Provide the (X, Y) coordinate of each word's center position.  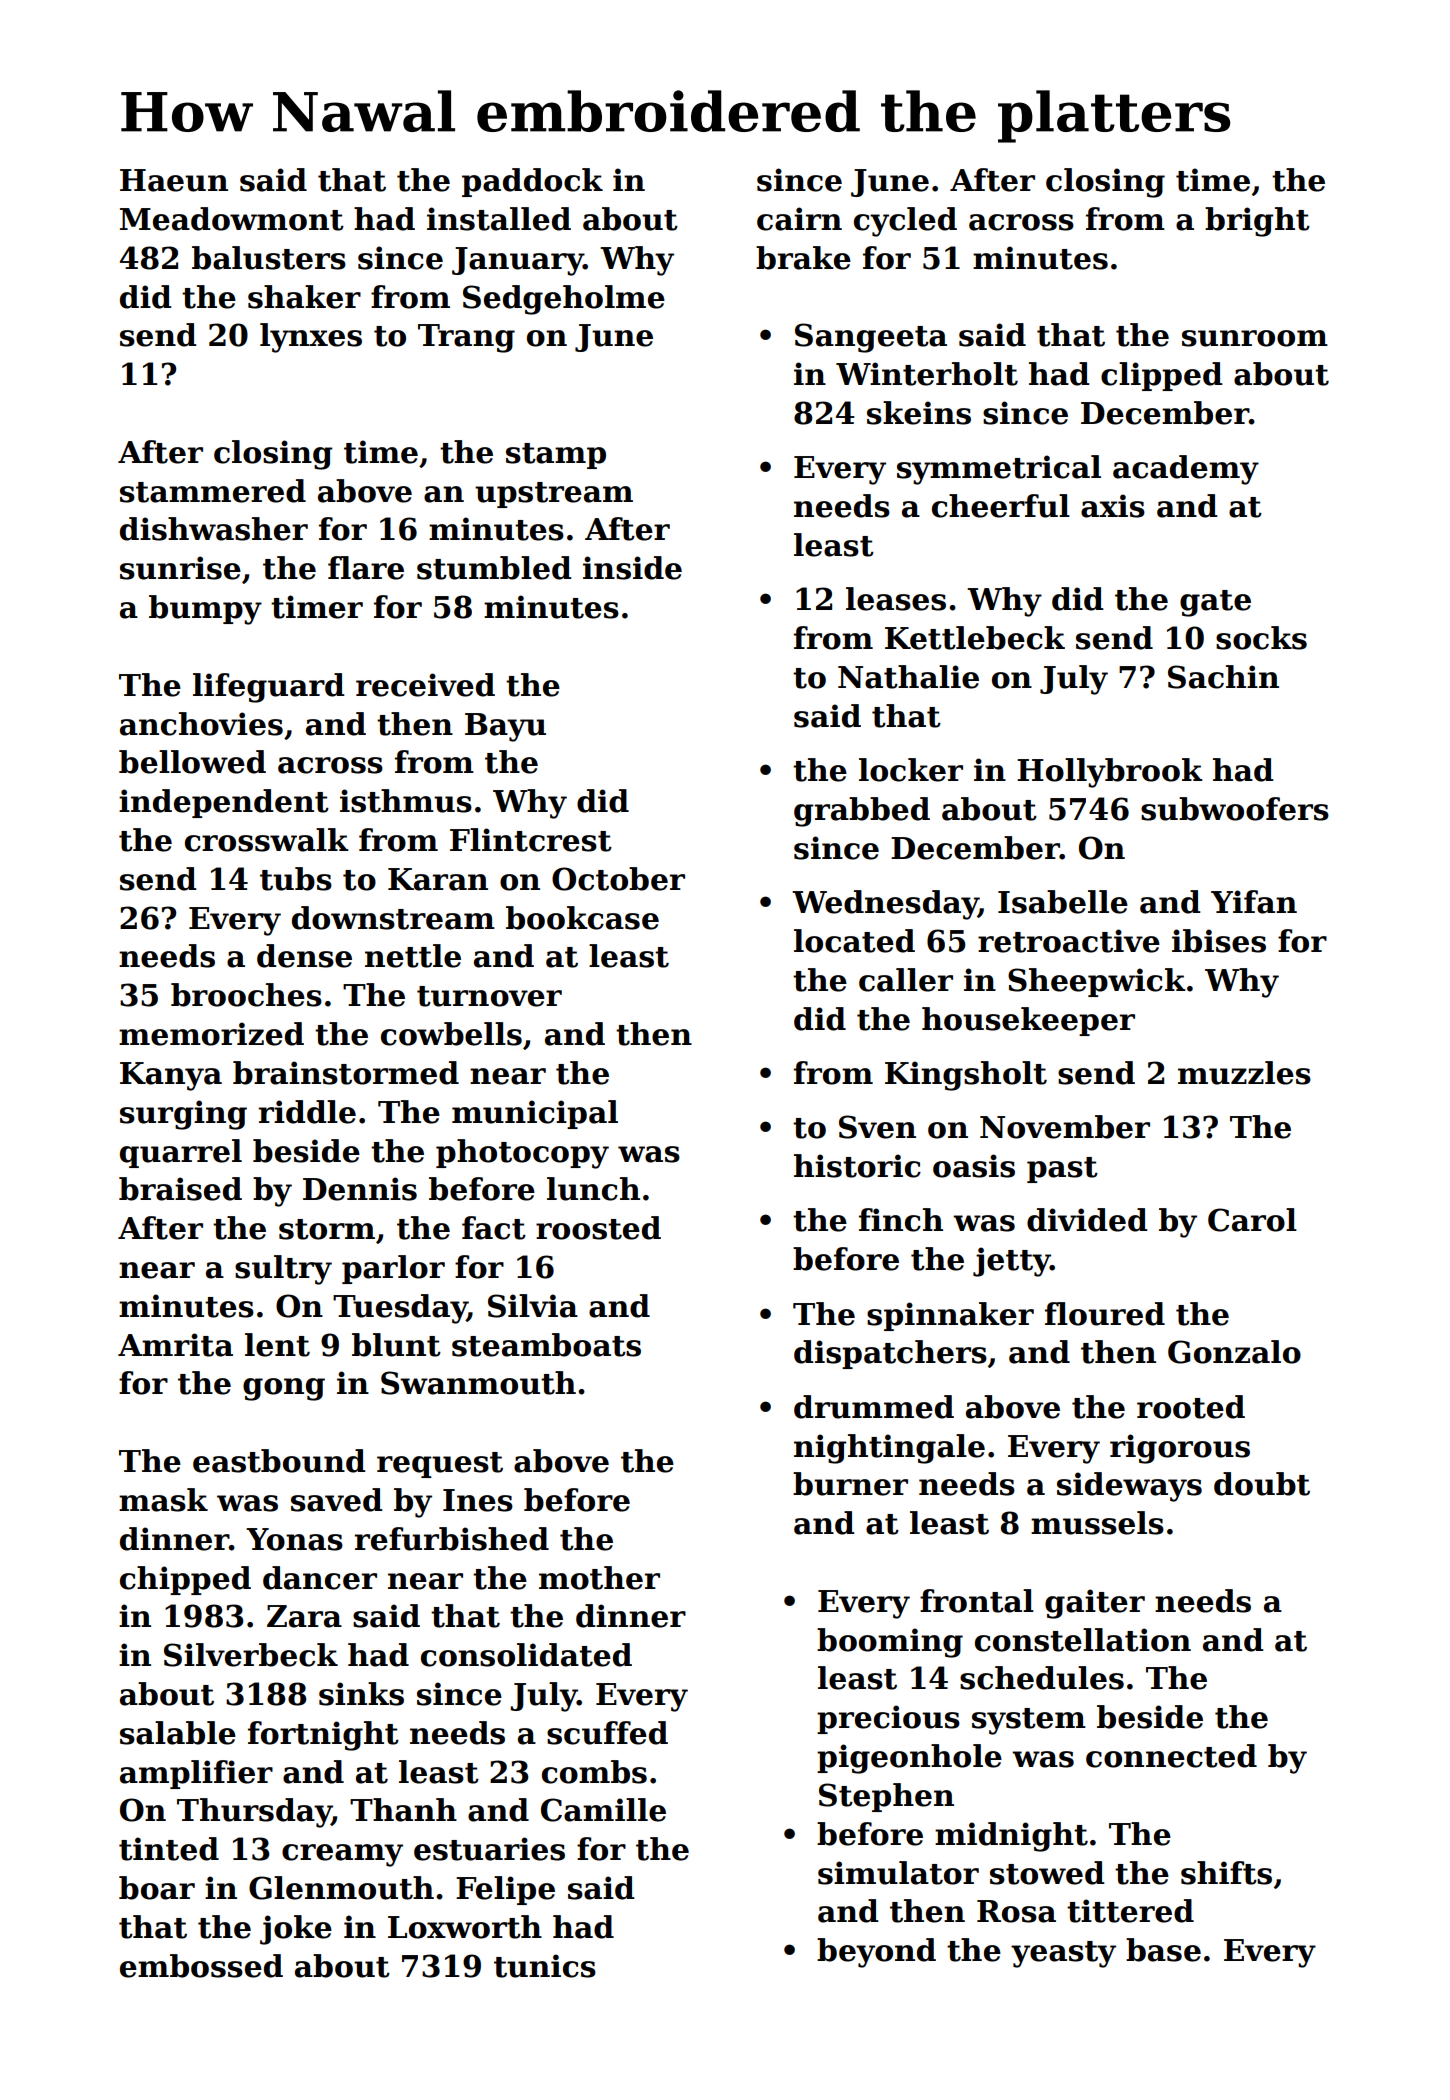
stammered (213, 491)
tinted (169, 1849)
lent (277, 1345)
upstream (554, 495)
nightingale (889, 1449)
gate (1215, 603)
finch (901, 1220)
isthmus (406, 801)
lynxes (311, 338)
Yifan (1254, 902)
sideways (1129, 1487)
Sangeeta (871, 338)
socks (1261, 638)
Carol (1252, 1220)
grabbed (862, 812)
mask (163, 1500)
